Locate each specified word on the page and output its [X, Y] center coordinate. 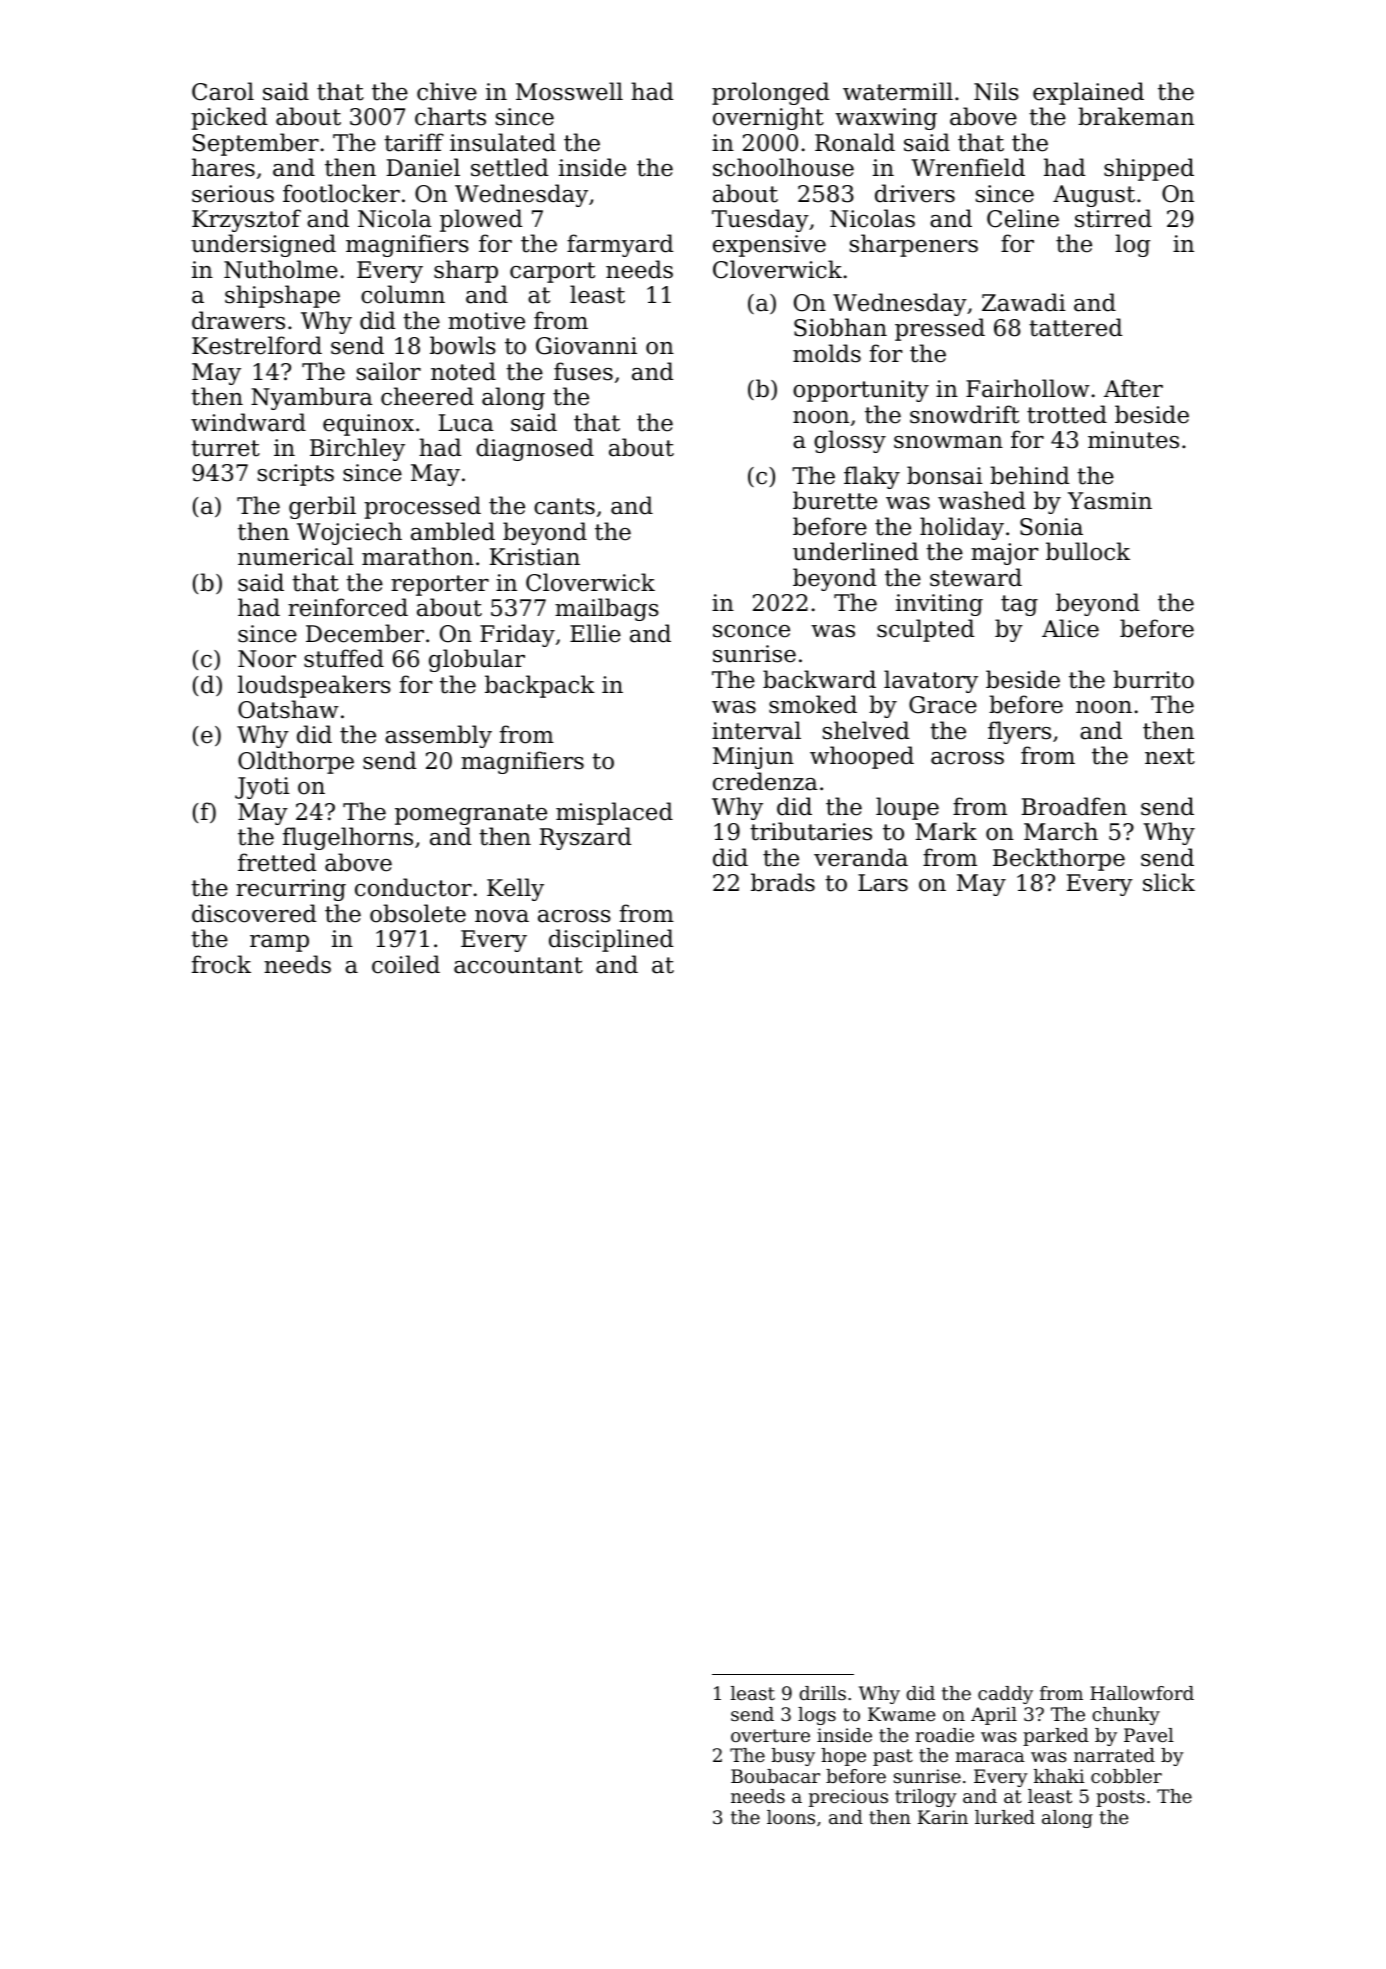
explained [1088, 93]
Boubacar [775, 1776]
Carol [223, 91]
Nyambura [312, 398]
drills [822, 1693]
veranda [861, 857]
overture [770, 1735]
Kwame [901, 1714]
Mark [946, 831]
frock [221, 964]
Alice [1070, 628]
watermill [898, 91]
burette [835, 500]
